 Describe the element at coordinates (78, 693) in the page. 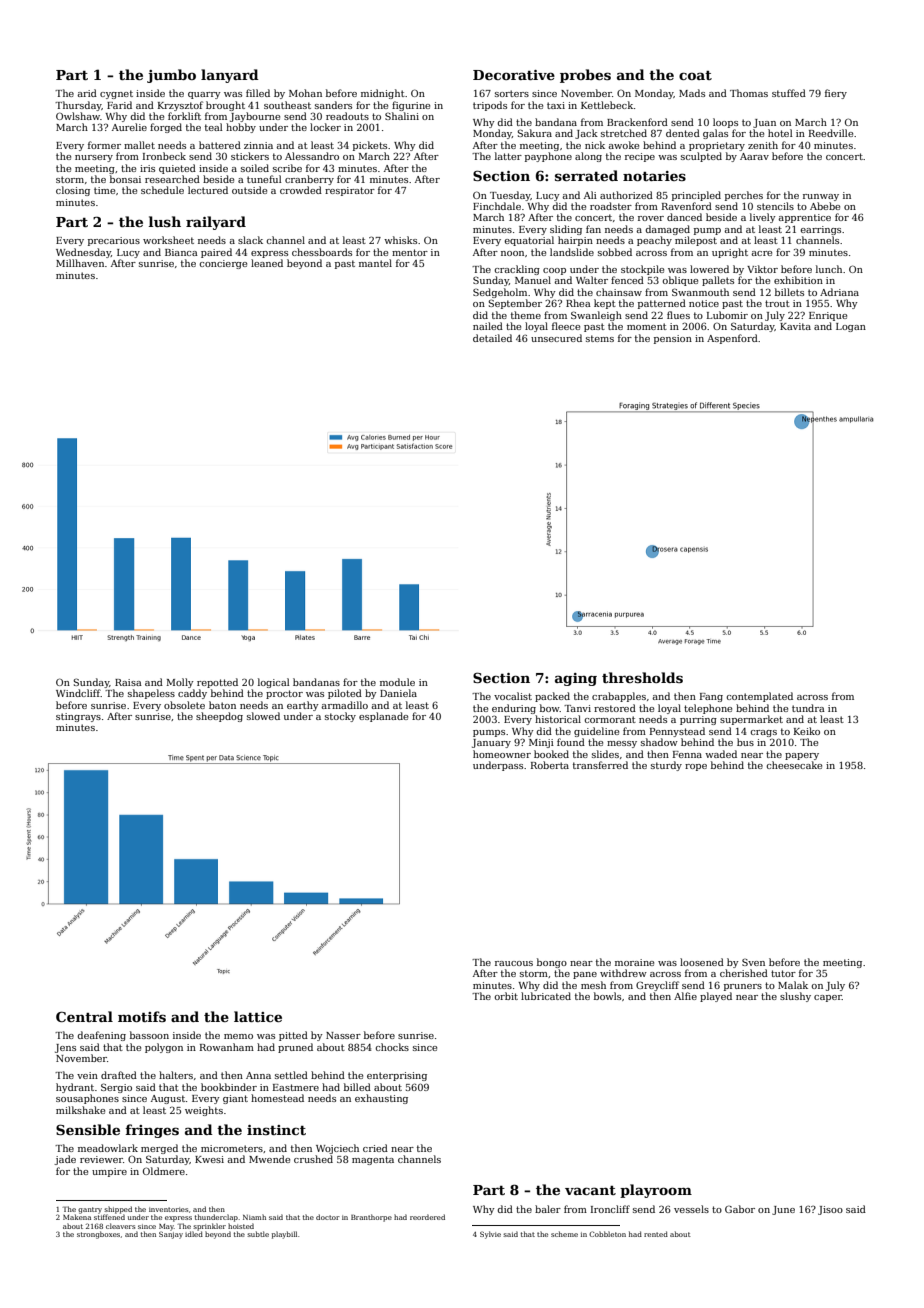

I see `Windcliff` at that location.
